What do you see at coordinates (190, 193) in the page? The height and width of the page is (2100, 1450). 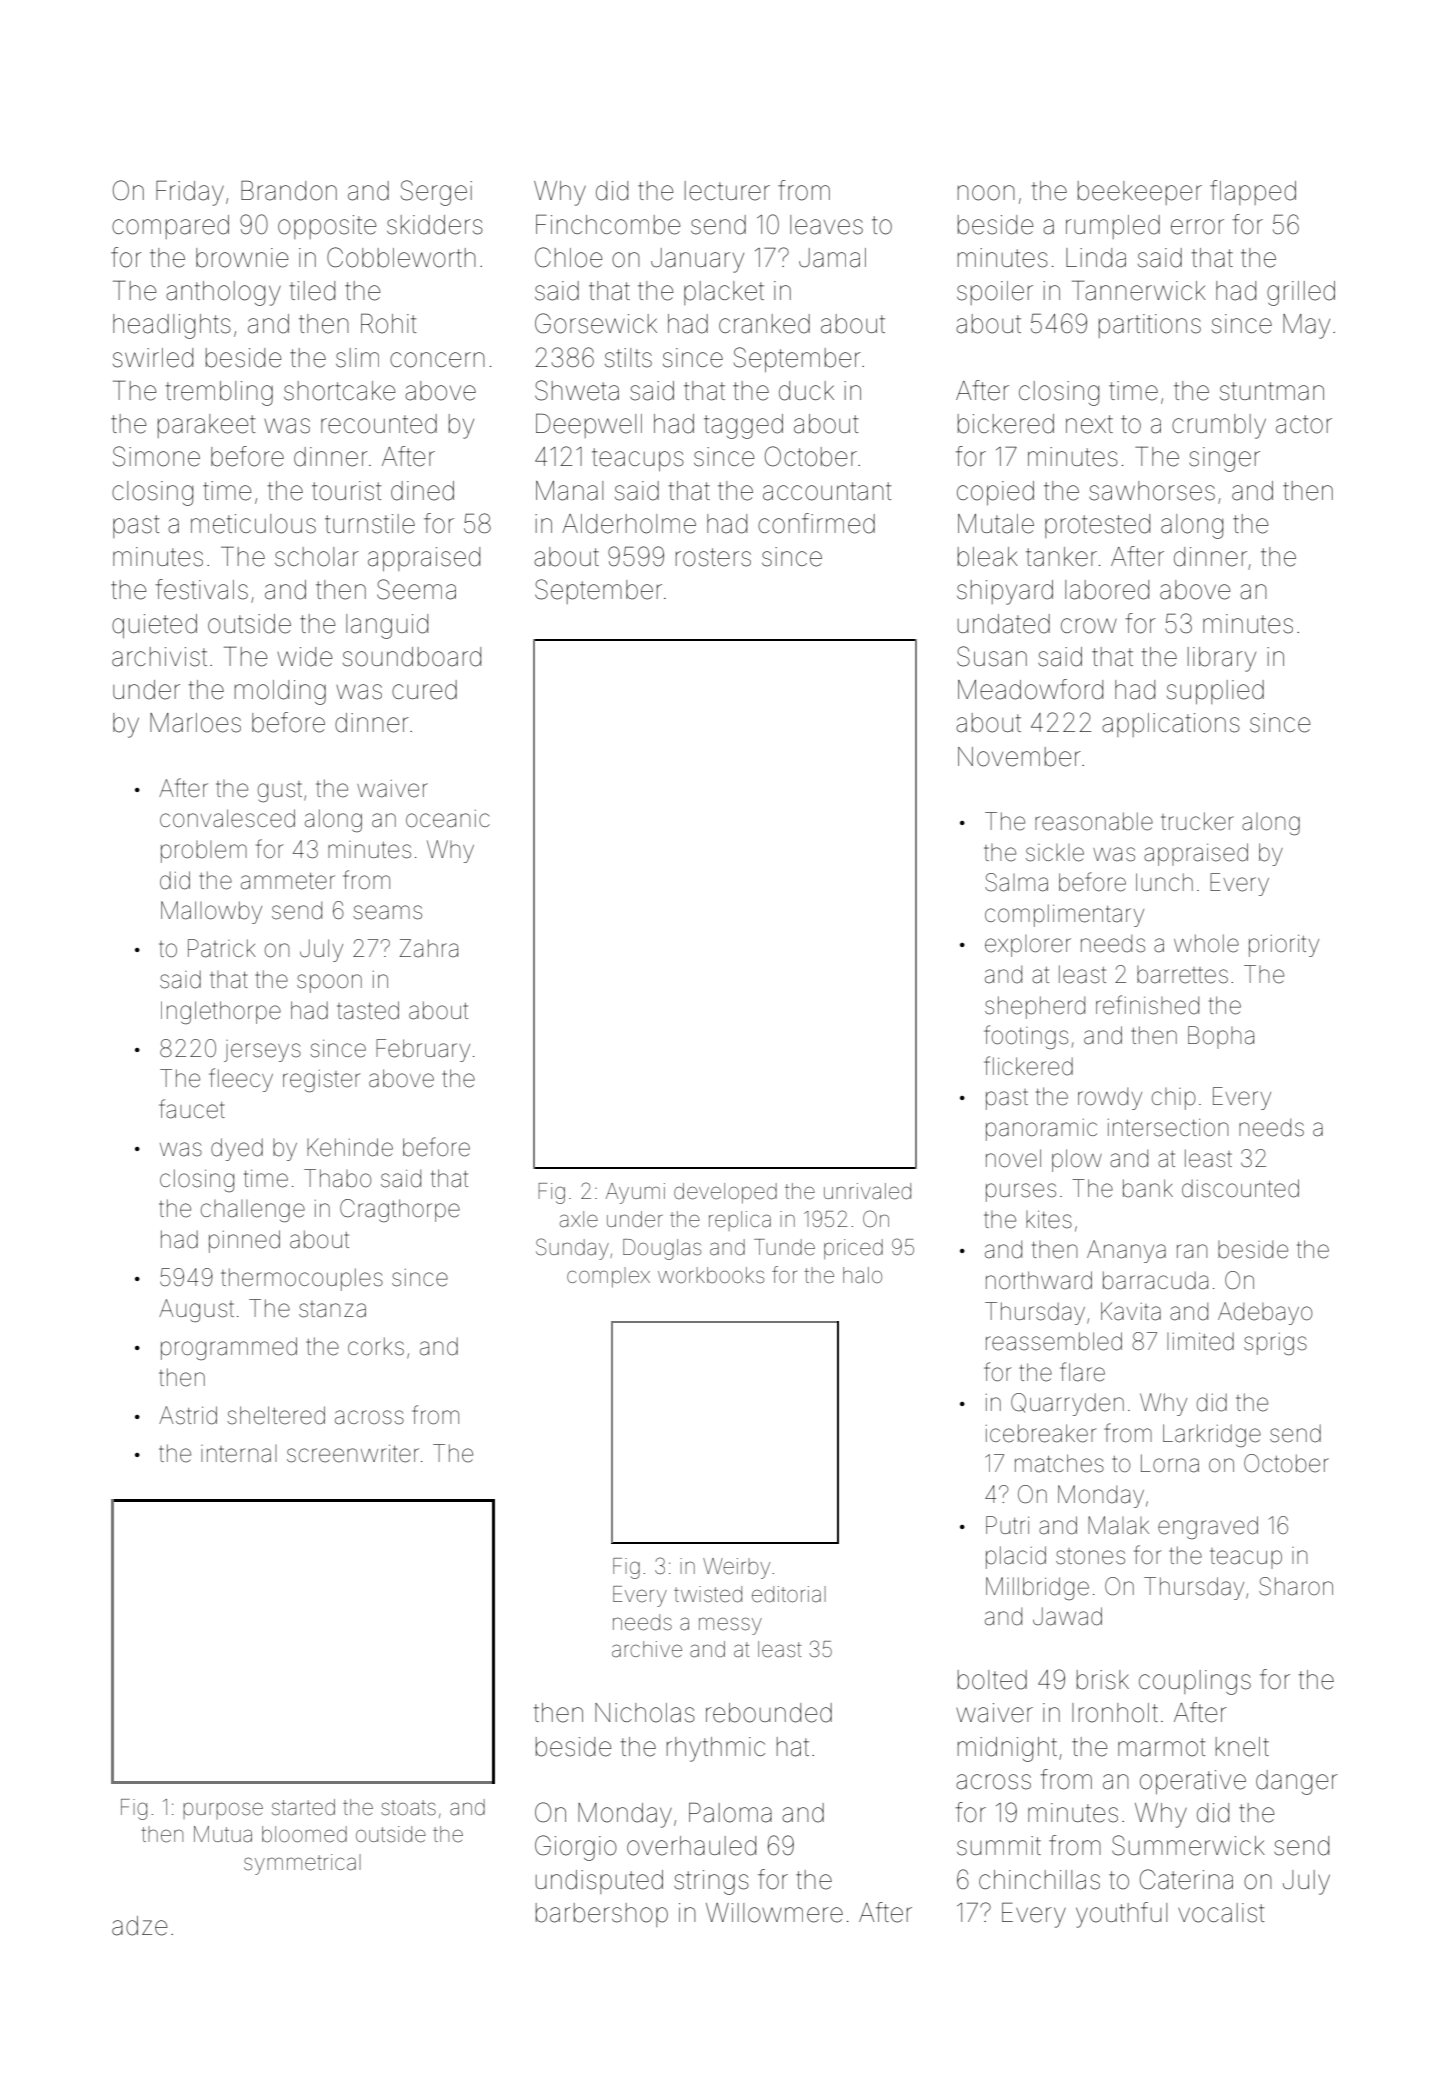 I see `Friday` at bounding box center [190, 193].
